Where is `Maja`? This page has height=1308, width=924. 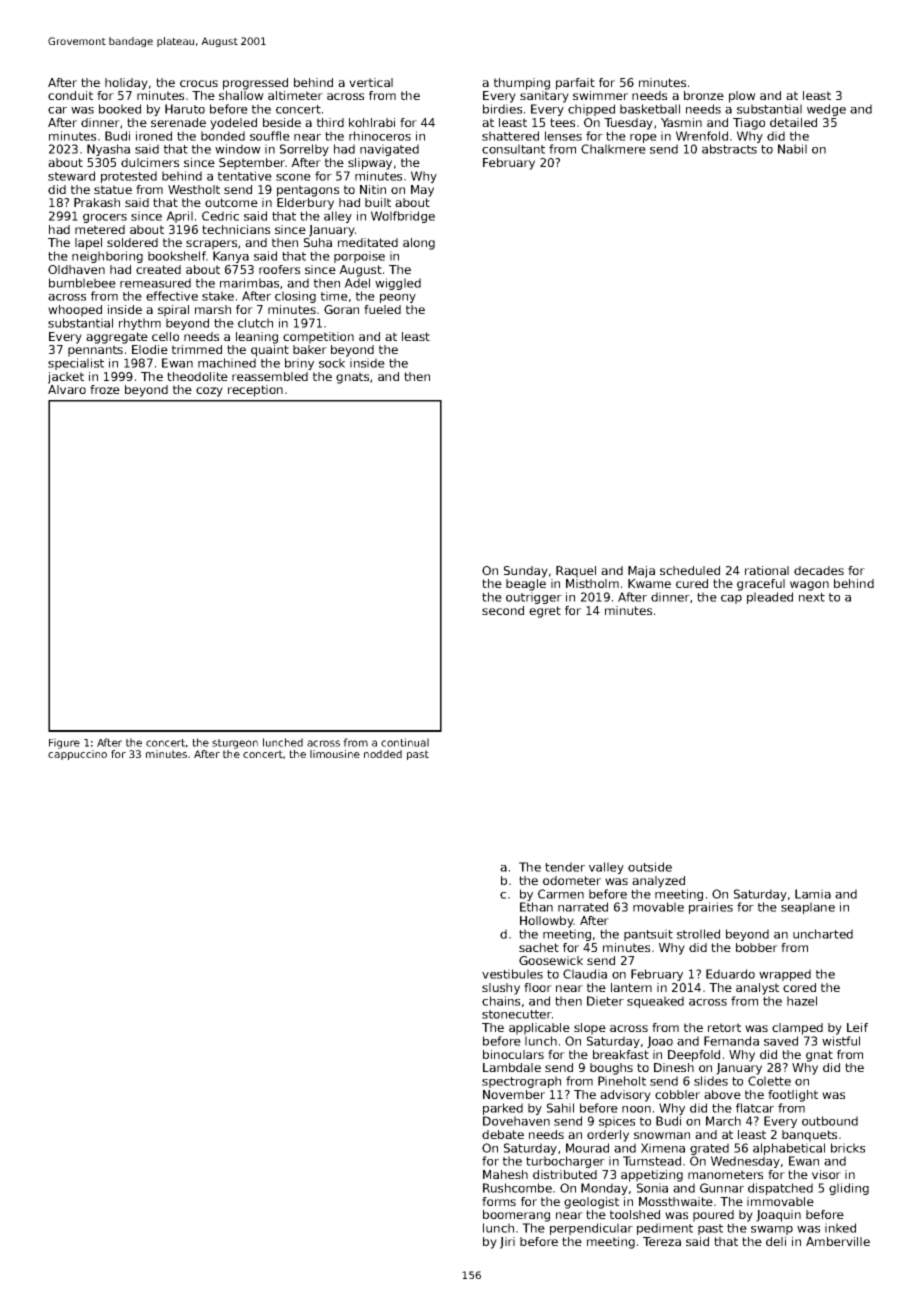 Maja is located at coordinates (641, 572).
